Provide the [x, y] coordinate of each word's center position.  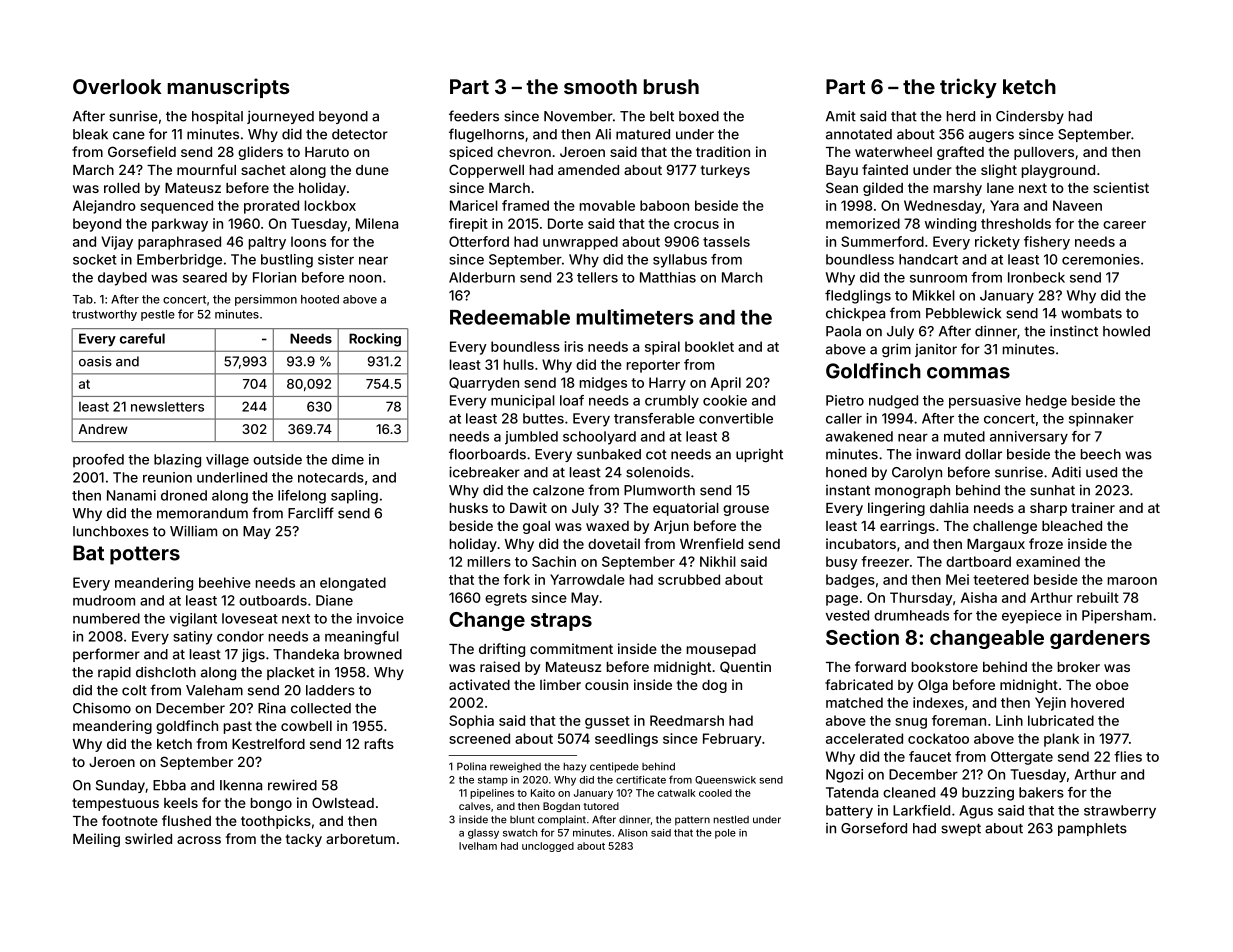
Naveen [1077, 205]
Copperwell [486, 171]
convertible [736, 418]
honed [846, 472]
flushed [186, 820]
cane [129, 135]
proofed [98, 461]
